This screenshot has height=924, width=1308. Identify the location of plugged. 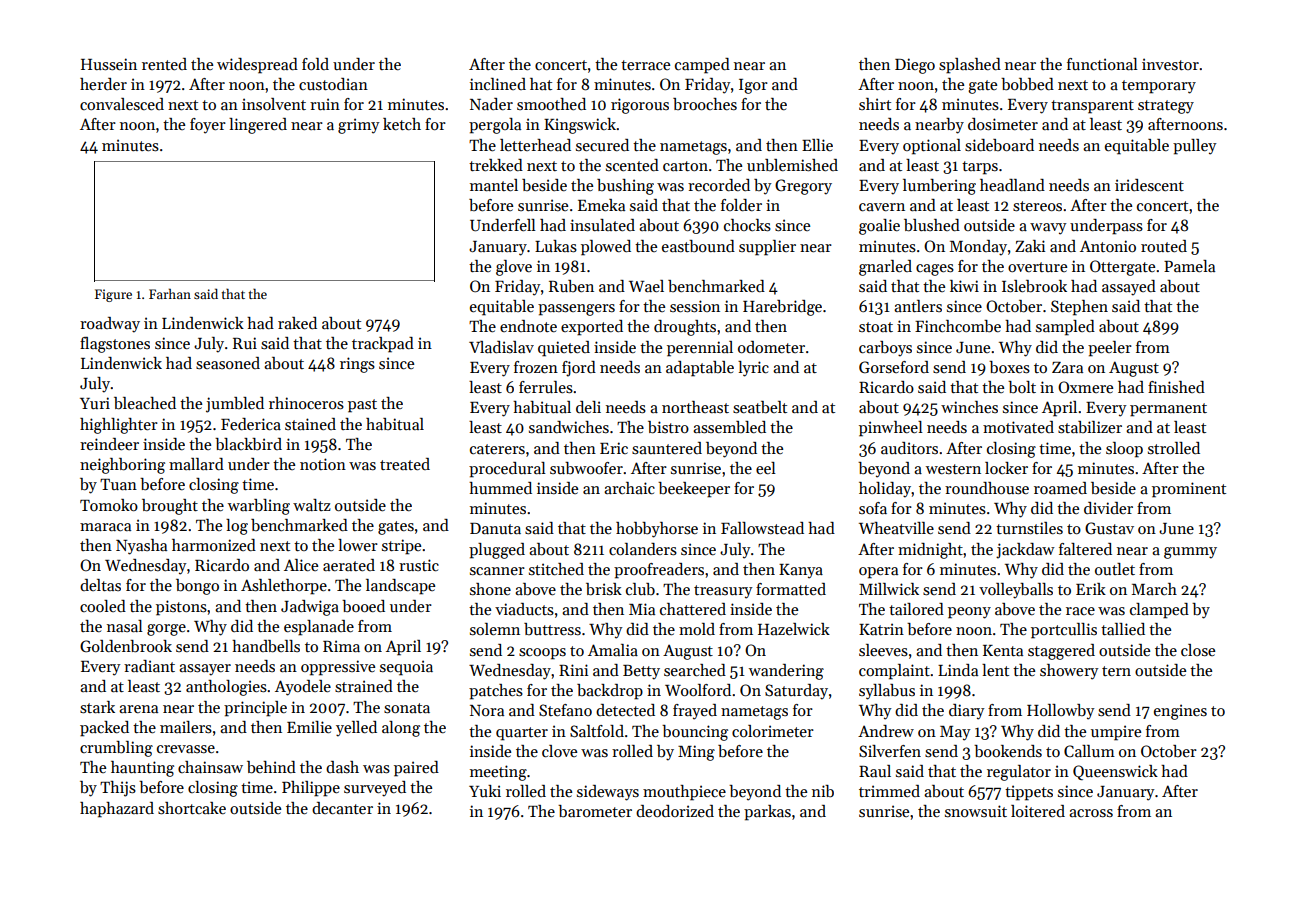
(497, 551).
